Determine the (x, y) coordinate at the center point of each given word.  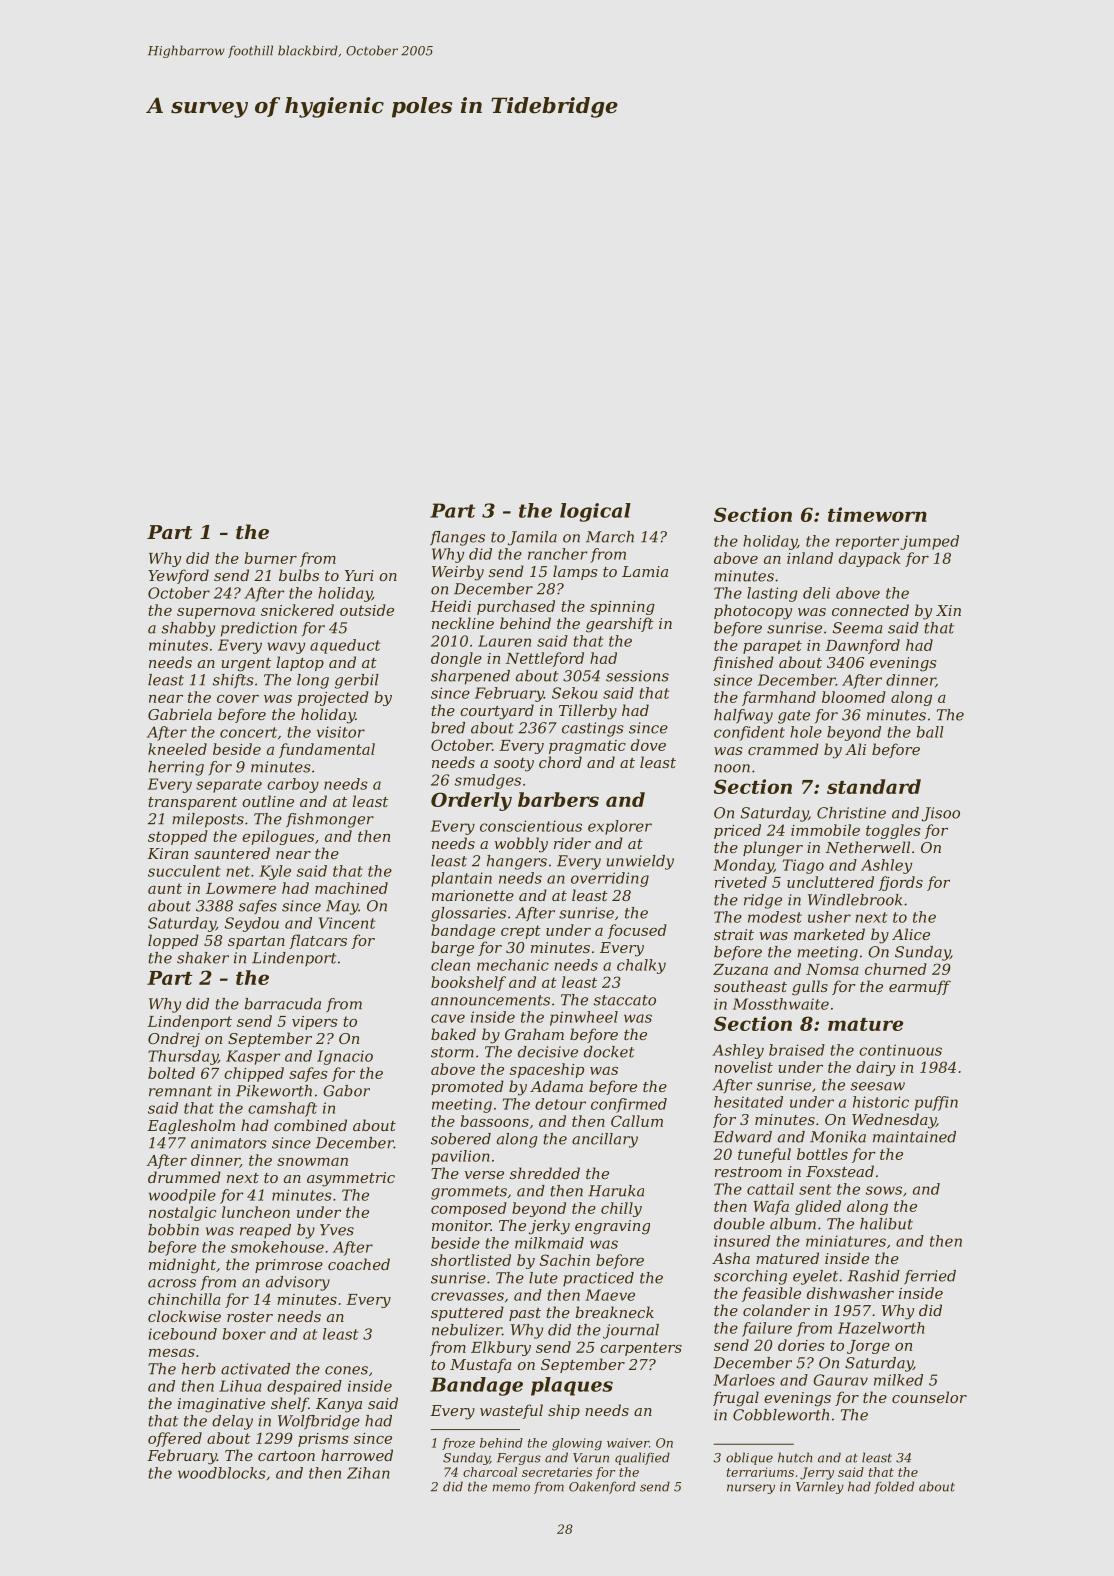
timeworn (877, 514)
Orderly (471, 801)
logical (595, 512)
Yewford (178, 576)
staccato (625, 1000)
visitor (341, 732)
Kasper (253, 1057)
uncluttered (830, 882)
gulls (810, 988)
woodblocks (222, 1473)
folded (894, 1487)
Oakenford (602, 1487)
